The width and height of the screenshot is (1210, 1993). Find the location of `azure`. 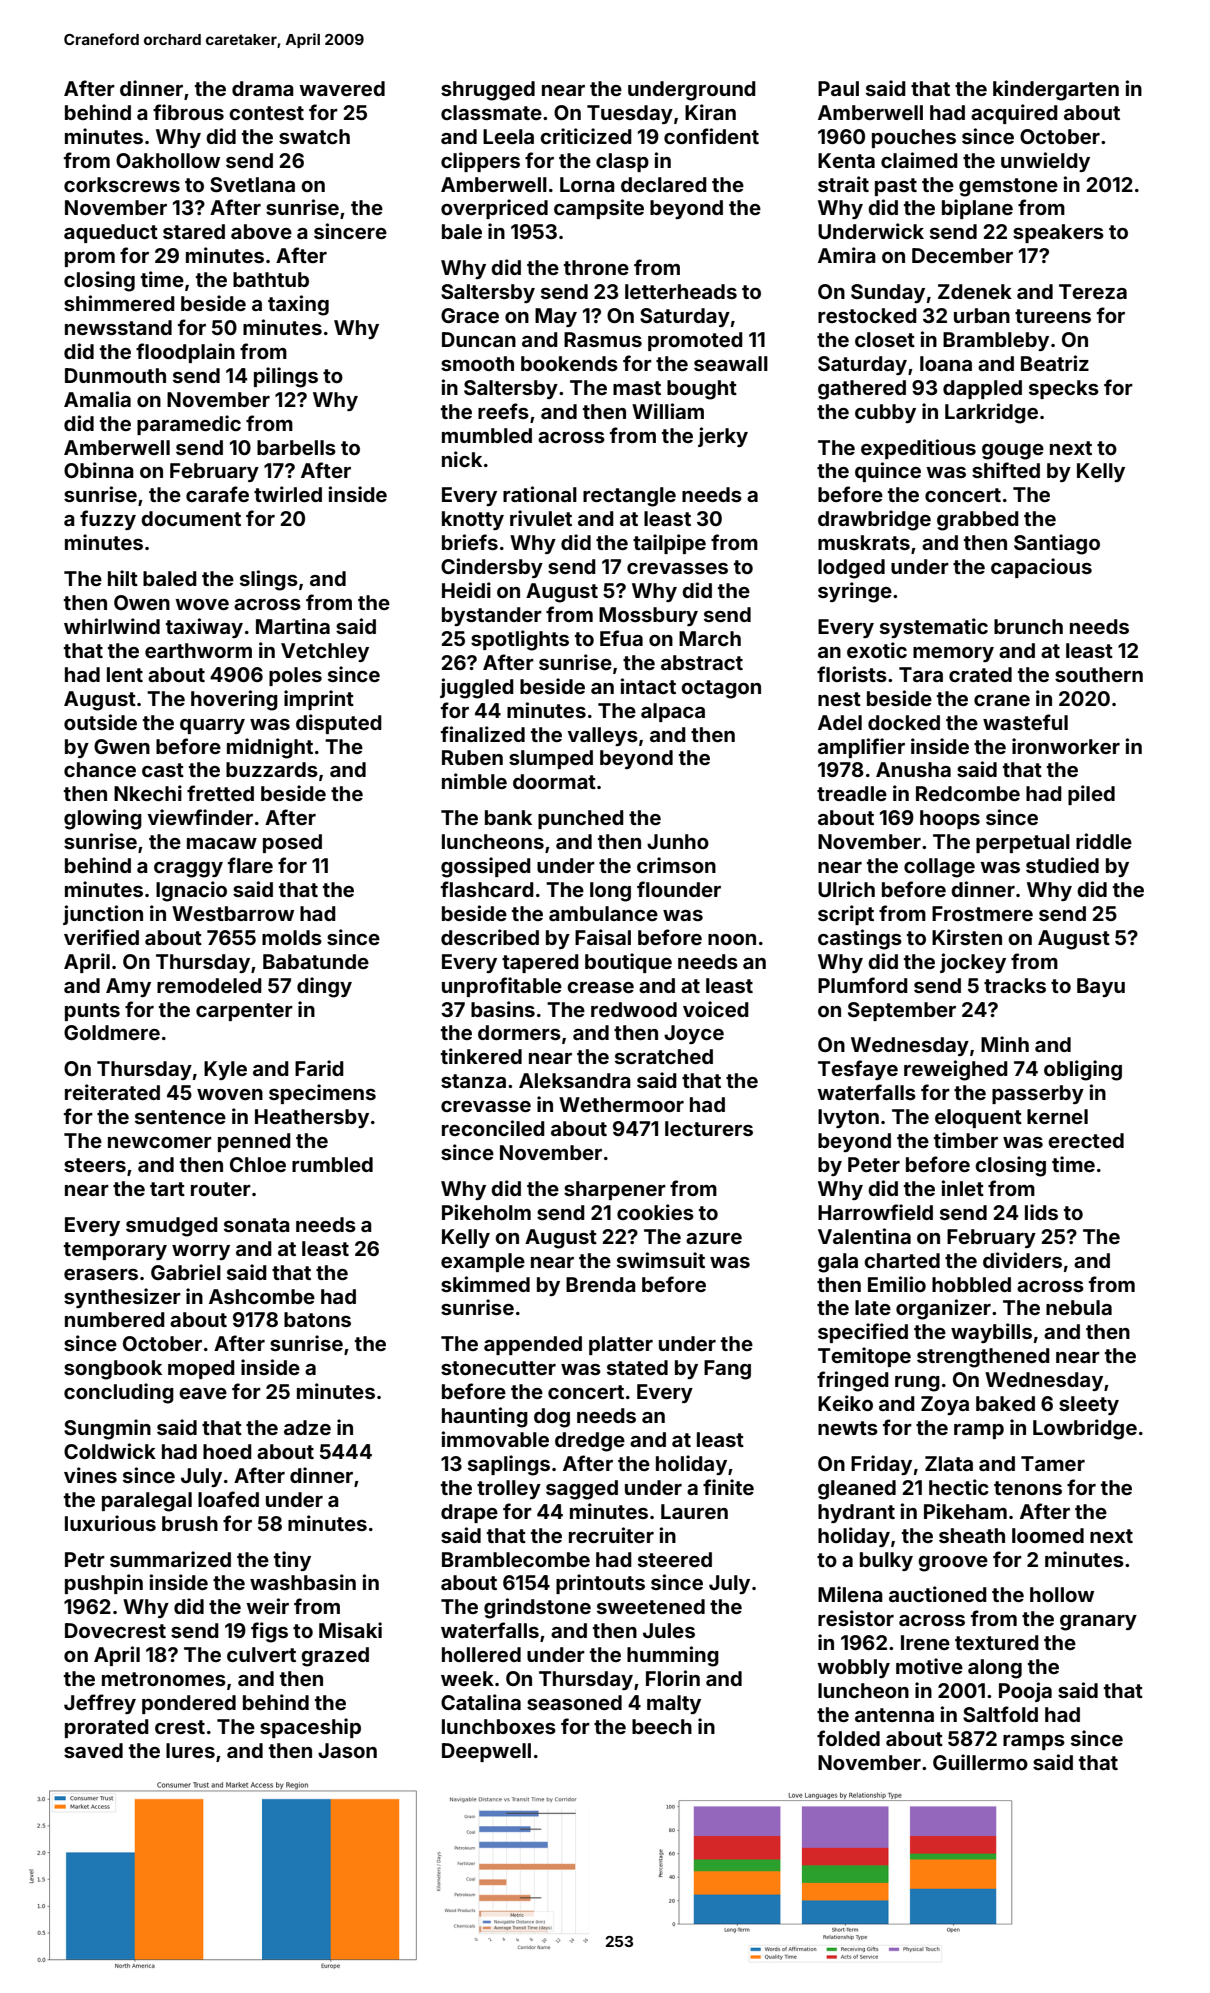

azure is located at coordinates (714, 1238).
